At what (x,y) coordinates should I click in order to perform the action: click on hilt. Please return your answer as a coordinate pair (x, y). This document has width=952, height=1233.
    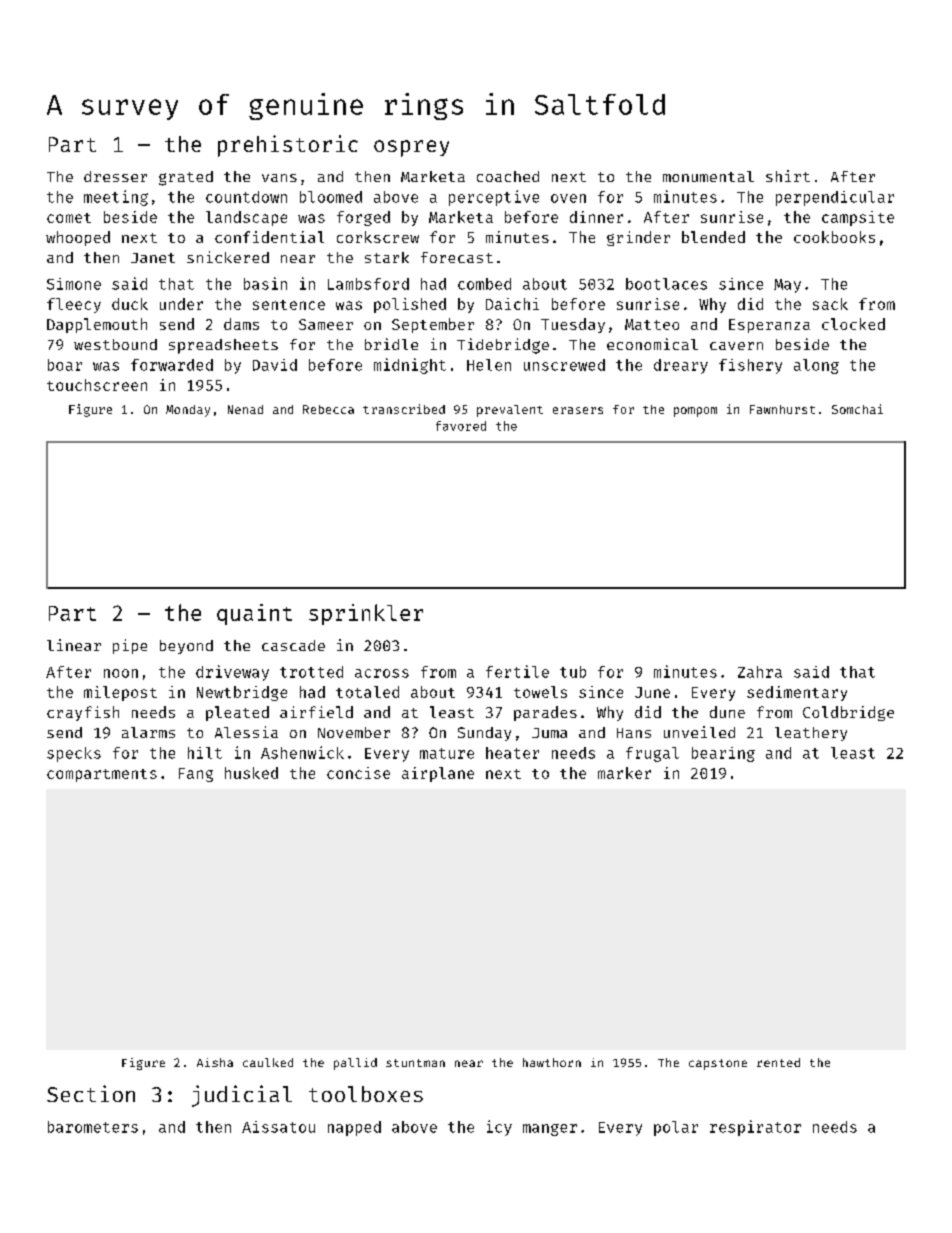
    Looking at the image, I should click on (205, 753).
